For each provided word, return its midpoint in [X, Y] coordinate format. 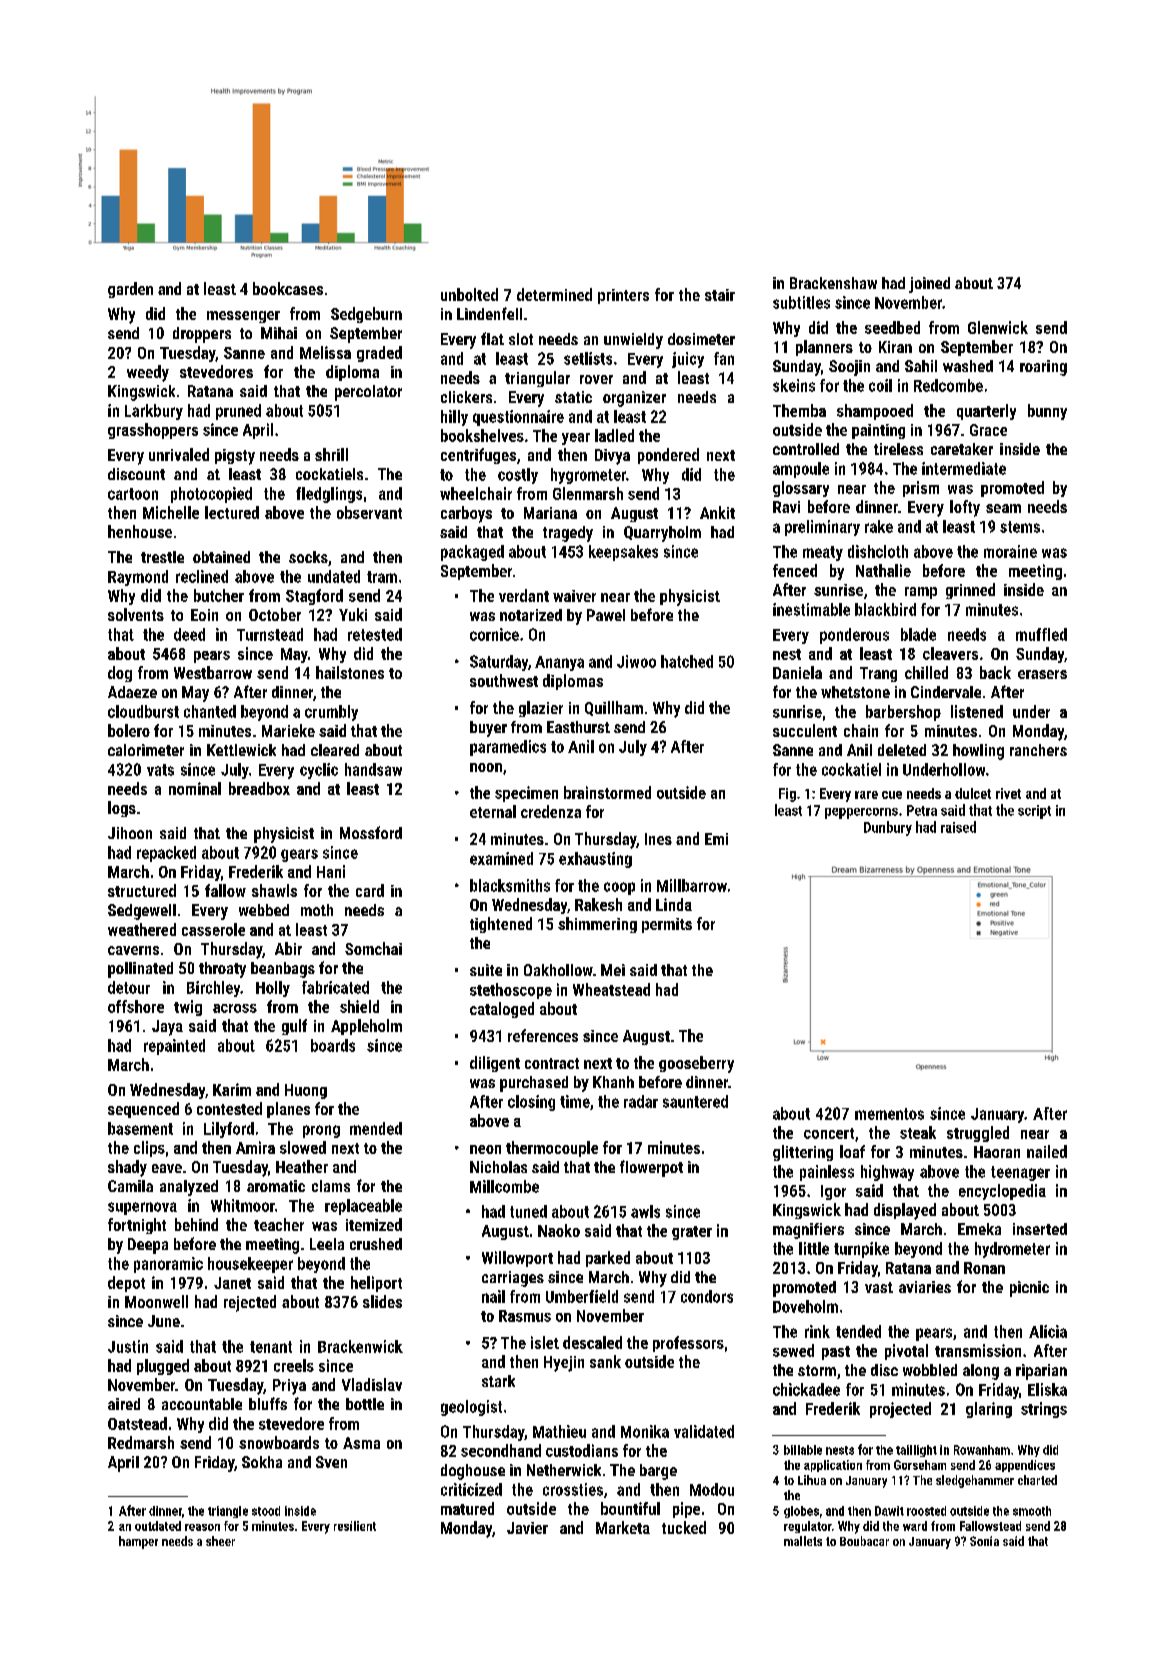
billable [803, 1450]
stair [720, 295]
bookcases [288, 288]
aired [124, 1404]
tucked [684, 1527]
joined [929, 285]
